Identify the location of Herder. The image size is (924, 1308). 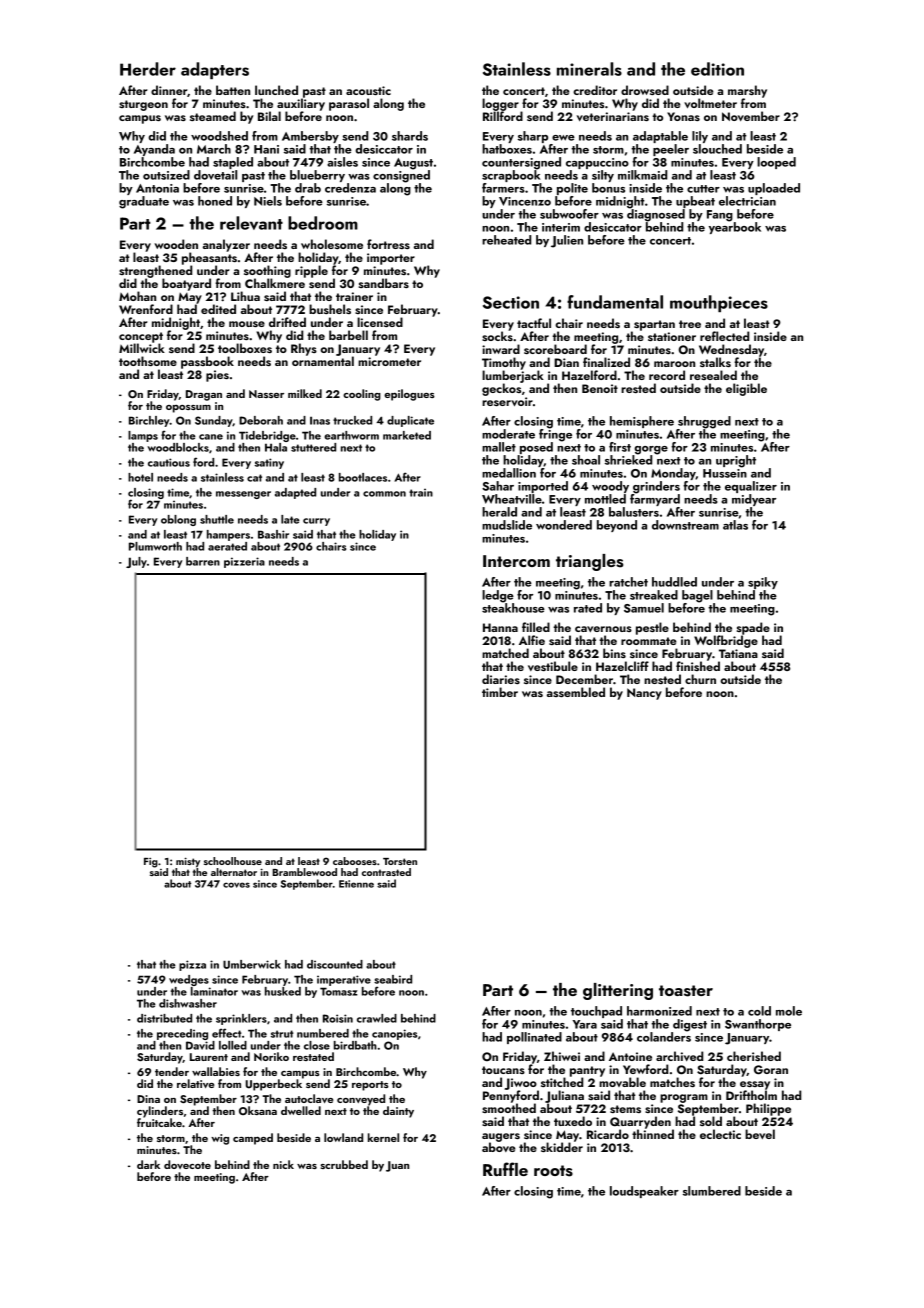
(148, 69).
